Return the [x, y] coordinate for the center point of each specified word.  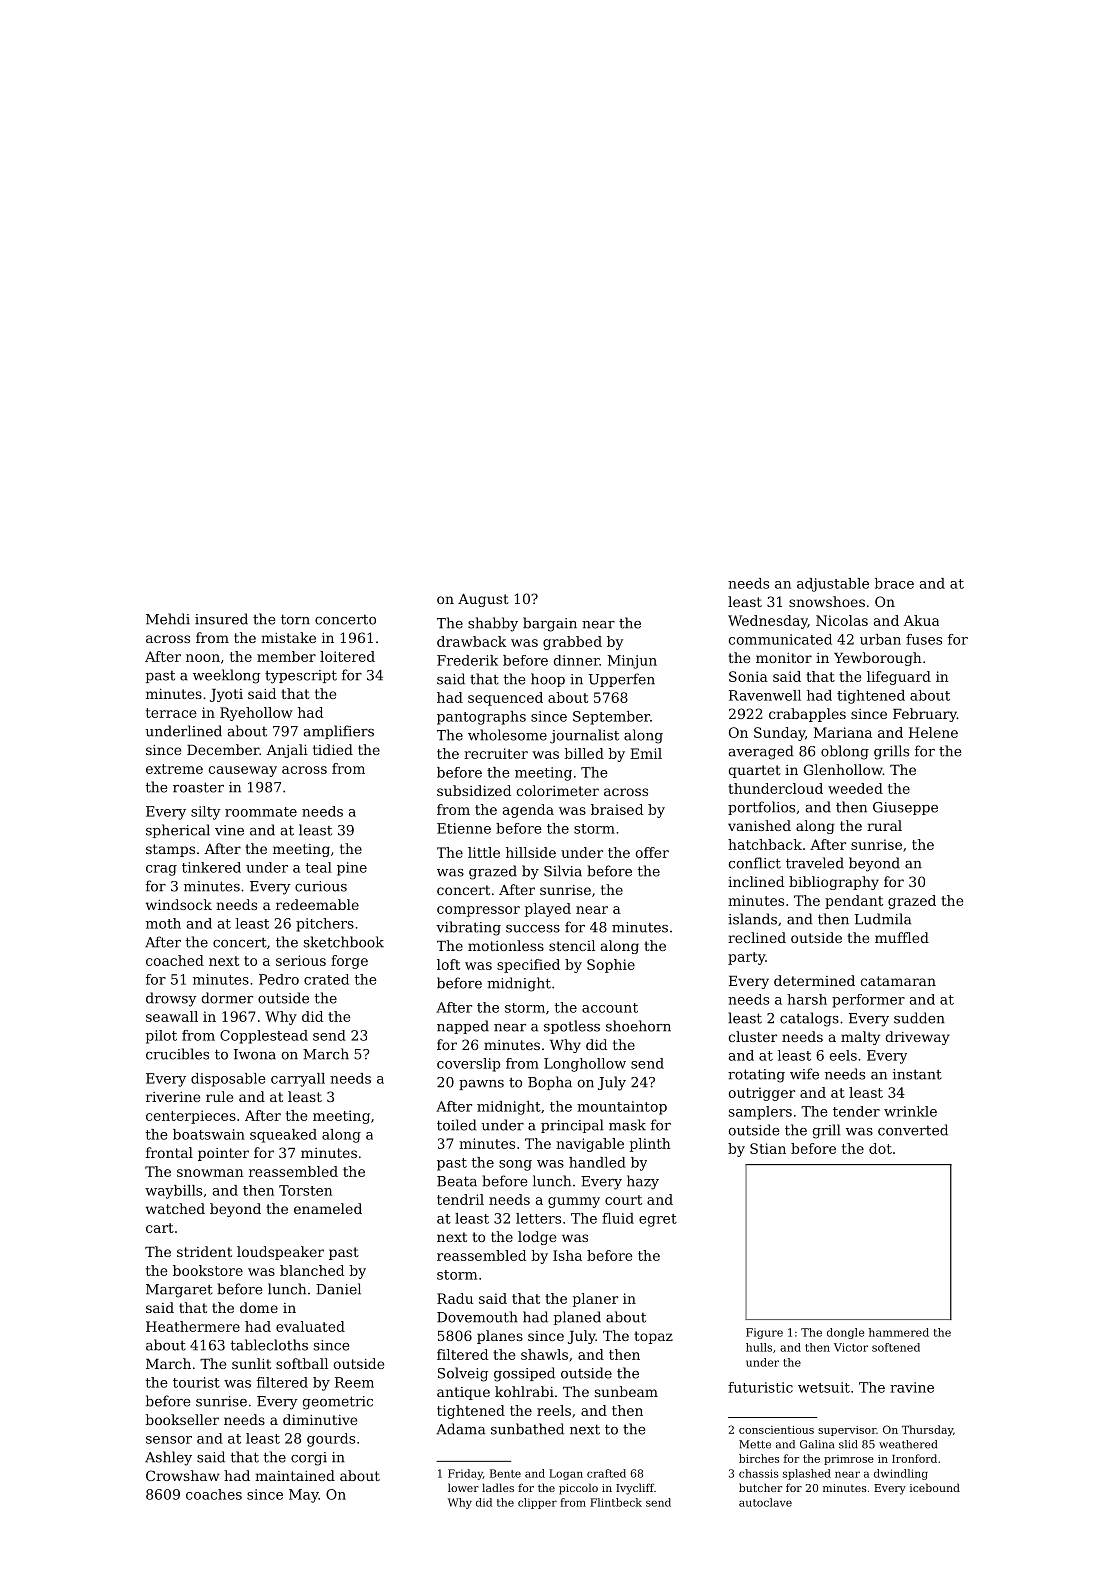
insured [221, 619]
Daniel [338, 1289]
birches [759, 1458]
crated [326, 979]
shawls [544, 1354]
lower [463, 1487]
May [304, 1496]
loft [448, 964]
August [483, 600]
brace [894, 583]
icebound [935, 1487]
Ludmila [883, 919]
